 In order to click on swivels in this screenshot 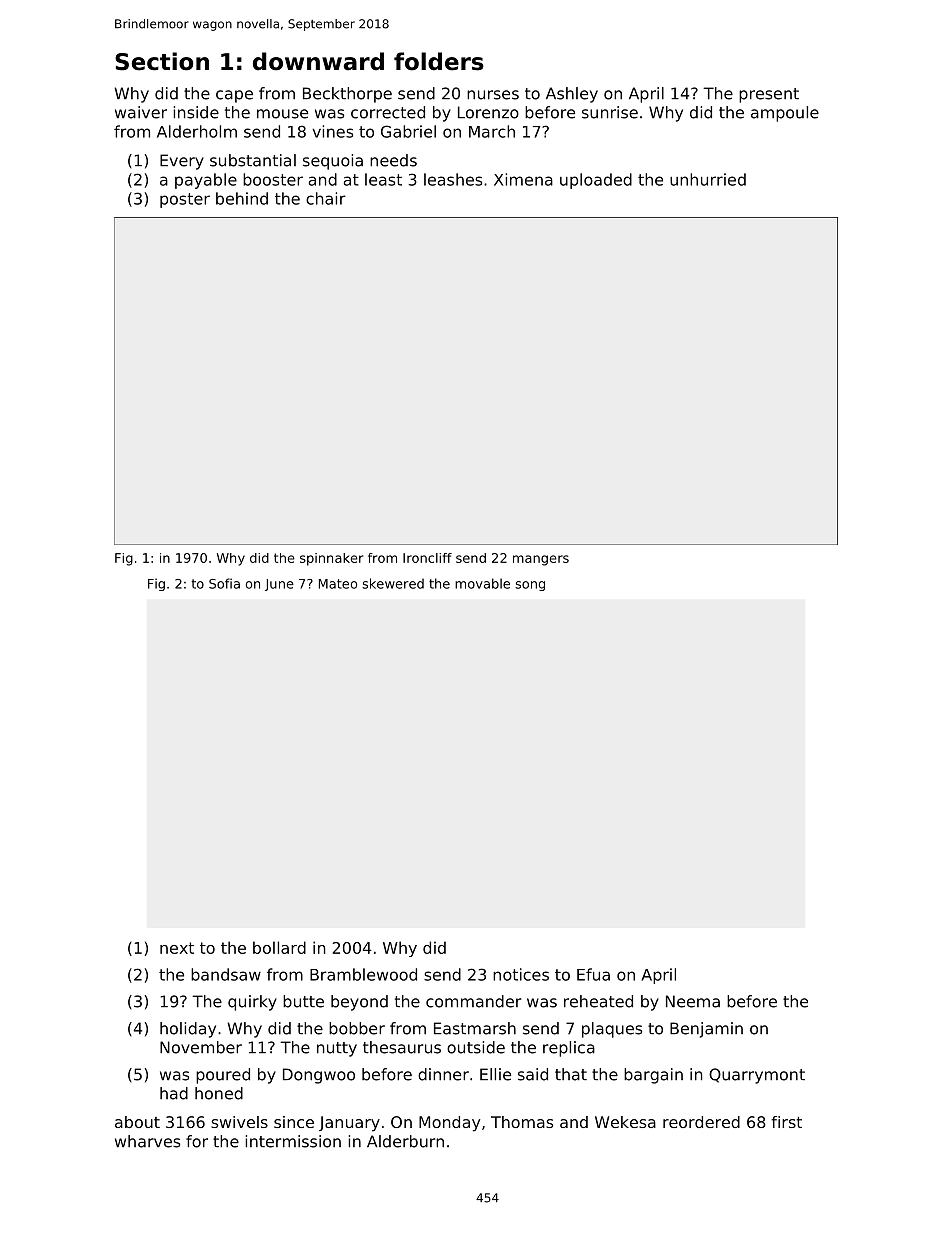, I will do `click(239, 1122)`.
